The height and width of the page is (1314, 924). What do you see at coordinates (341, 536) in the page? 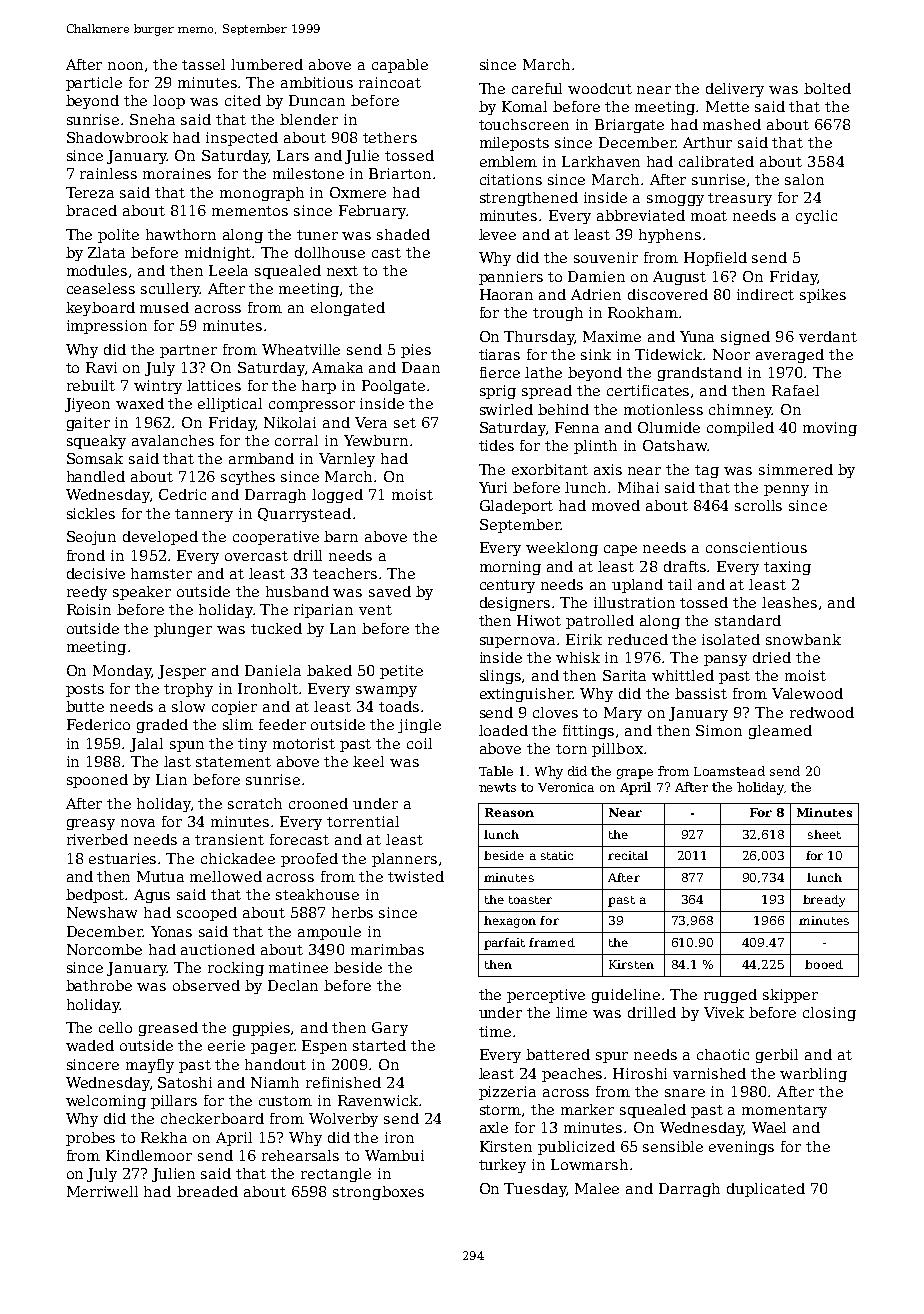
I see `barn` at bounding box center [341, 536].
